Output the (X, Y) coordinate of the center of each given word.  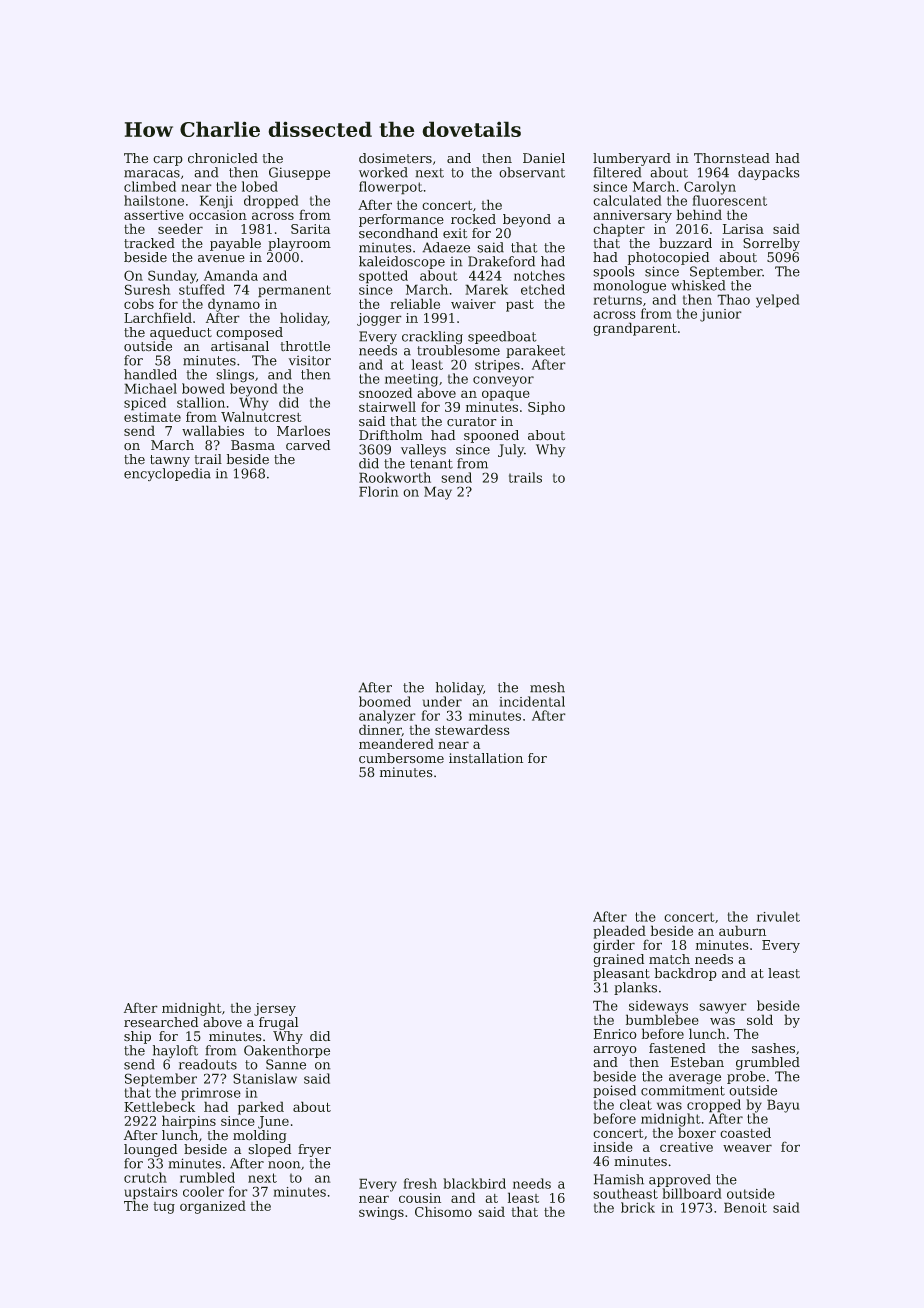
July (511, 451)
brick (638, 1207)
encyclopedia (167, 474)
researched (161, 1022)
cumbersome (401, 758)
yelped (778, 301)
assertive (154, 215)
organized (213, 1207)
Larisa (743, 229)
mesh (547, 687)
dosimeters (395, 158)
